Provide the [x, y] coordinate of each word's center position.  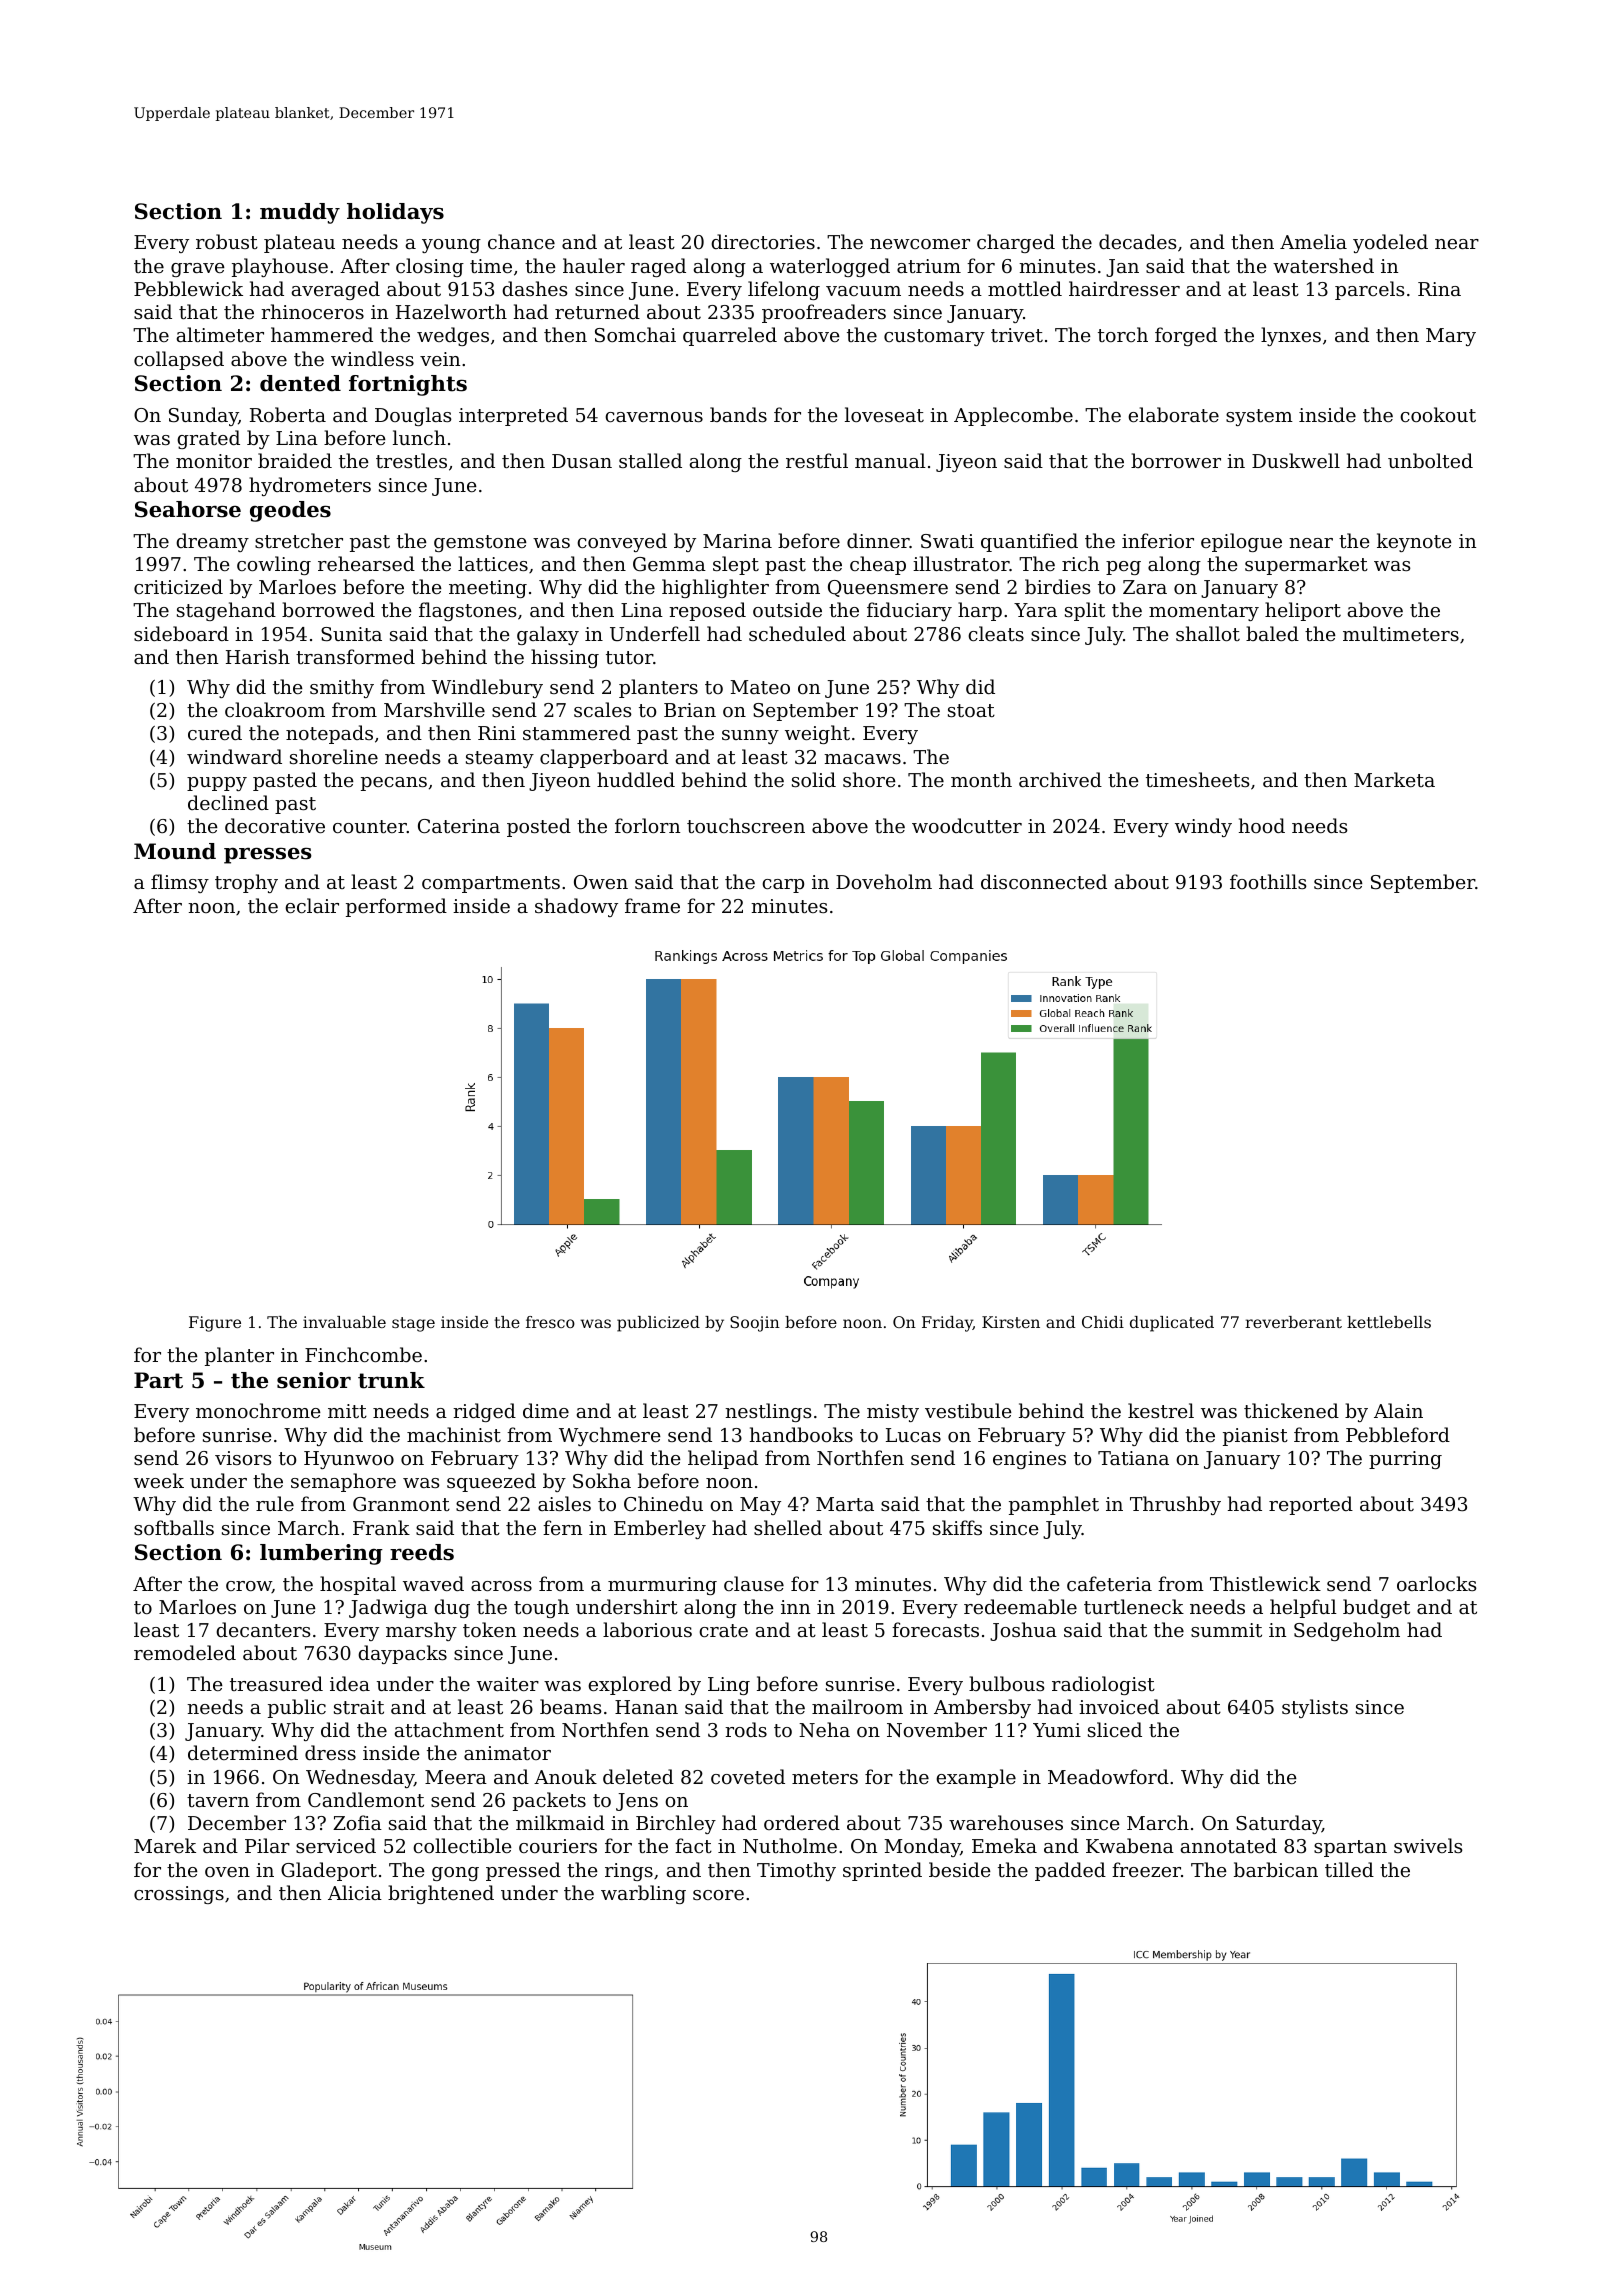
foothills [1268, 881]
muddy [300, 213]
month [981, 779]
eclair [312, 905]
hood [1262, 825]
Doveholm [884, 881]
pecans [394, 784]
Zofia [357, 1822]
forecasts [935, 1629]
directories [763, 241]
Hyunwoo [349, 1460]
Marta [845, 1504]
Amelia [1313, 241]
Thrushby [1175, 1505]
